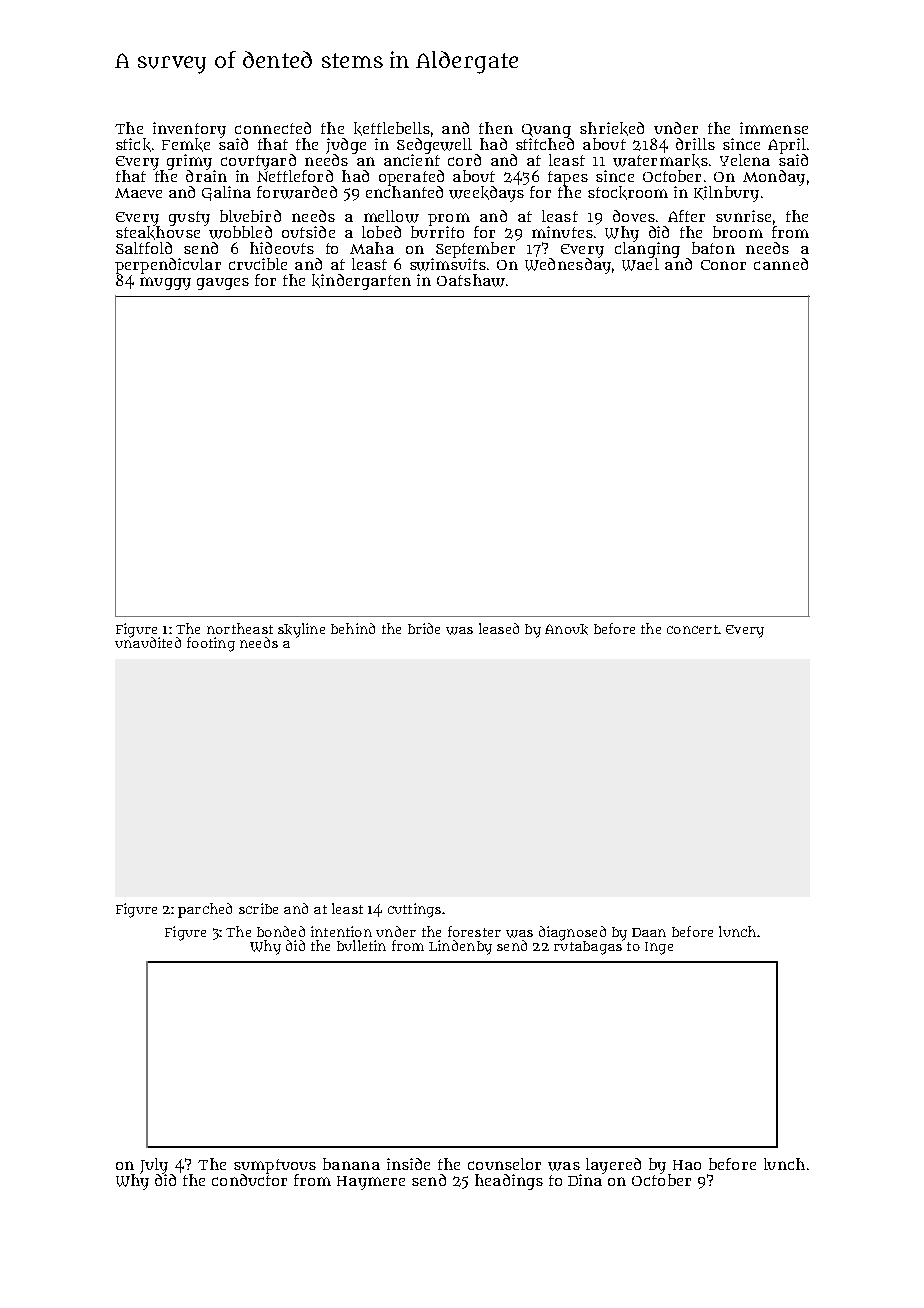 This screenshot has height=1308, width=924. I want to click on conductor, so click(249, 1180).
